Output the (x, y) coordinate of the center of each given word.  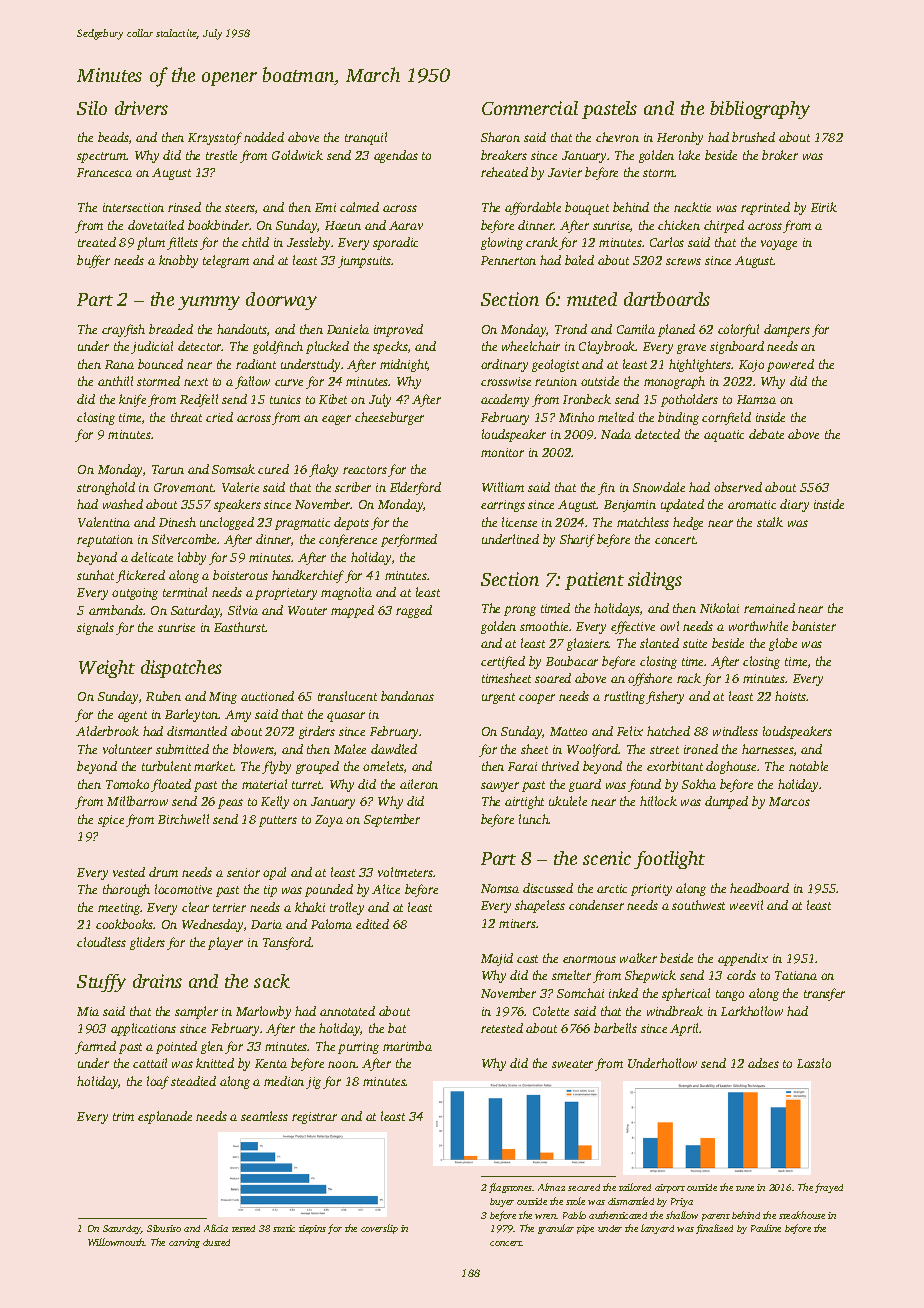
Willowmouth (116, 1242)
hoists (791, 696)
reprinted (765, 208)
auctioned (267, 696)
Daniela (348, 329)
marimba (407, 1046)
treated (97, 242)
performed (409, 540)
